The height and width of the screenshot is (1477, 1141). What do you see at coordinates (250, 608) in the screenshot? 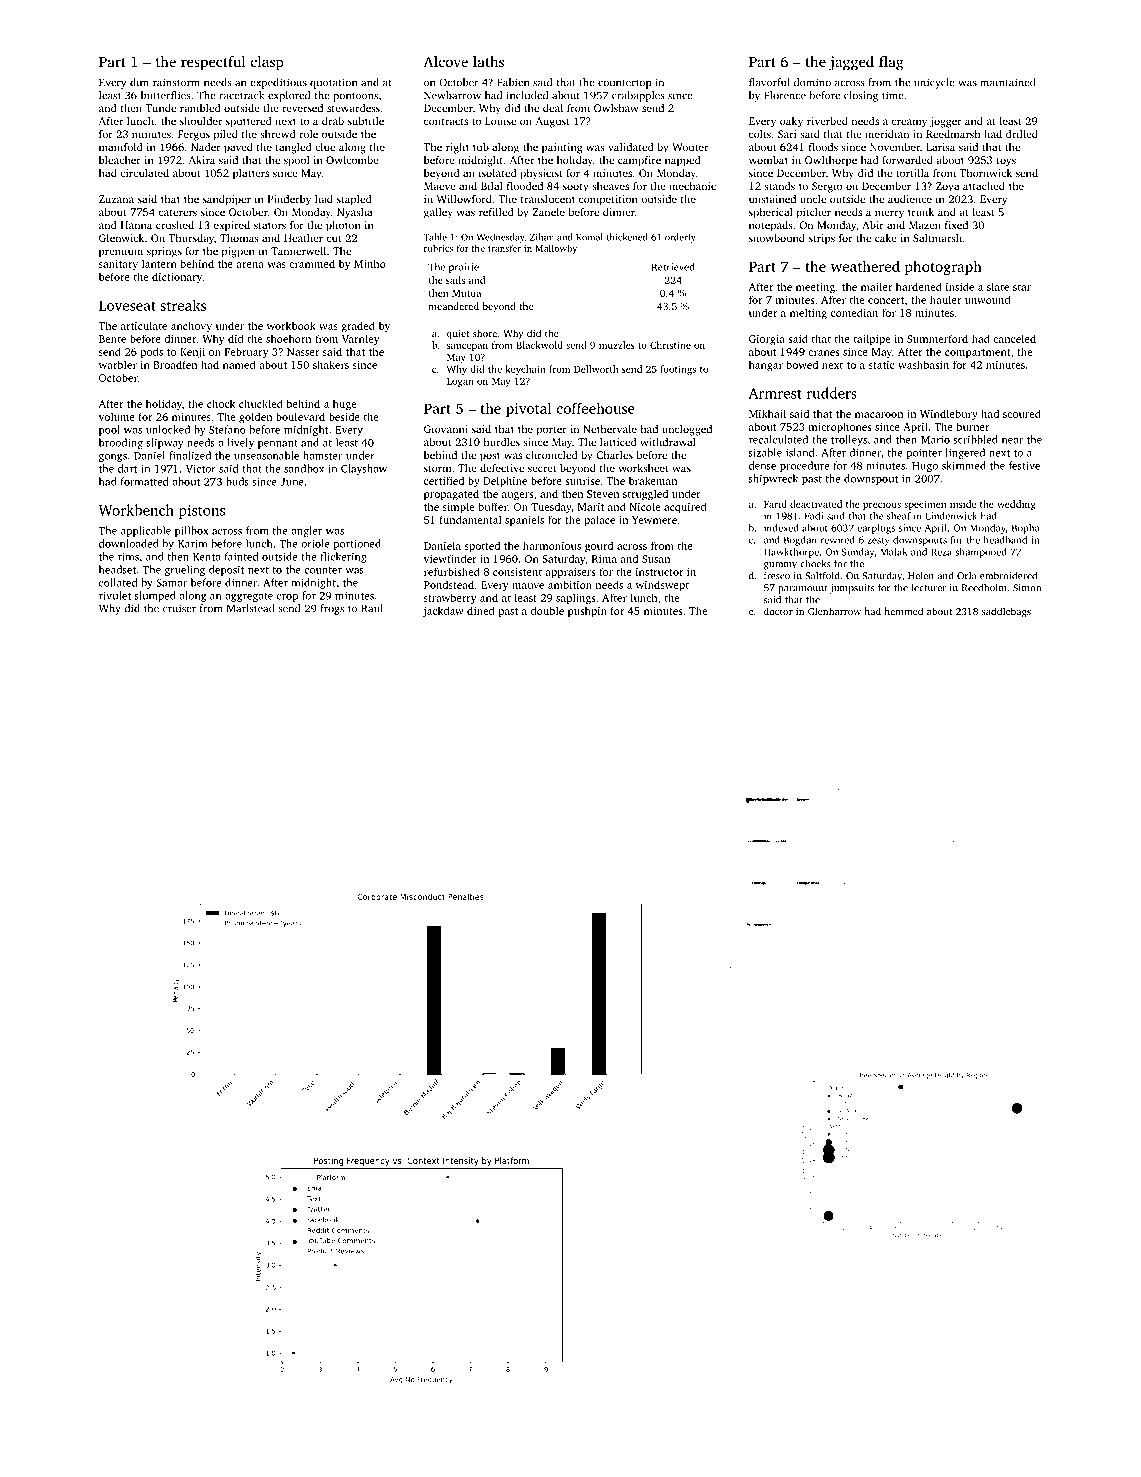
I see `Marlstead` at bounding box center [250, 608].
